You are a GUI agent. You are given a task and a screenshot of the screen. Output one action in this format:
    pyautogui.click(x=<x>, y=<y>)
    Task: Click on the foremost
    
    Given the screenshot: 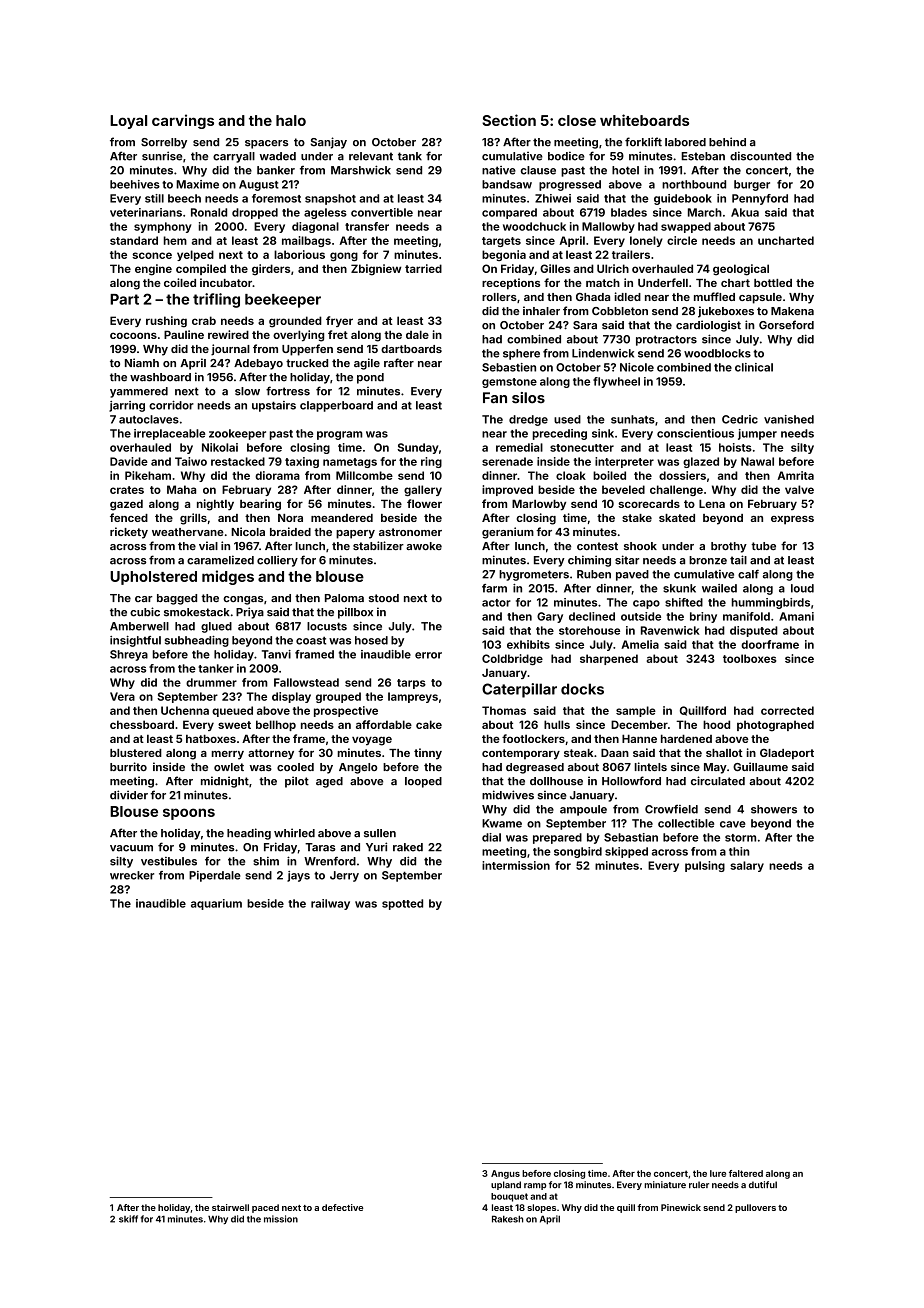 What is the action you would take?
    pyautogui.click(x=276, y=198)
